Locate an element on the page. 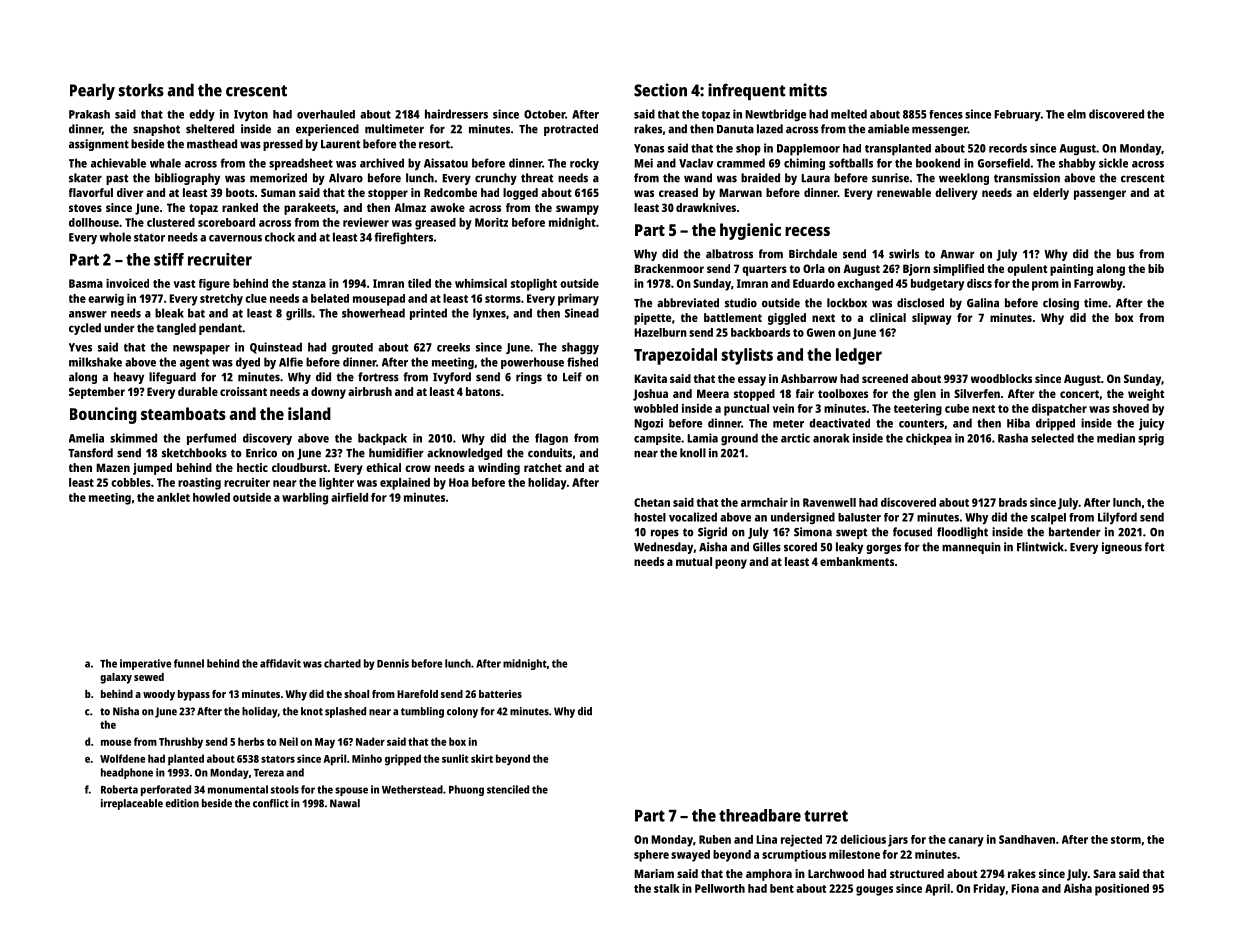 This document has width=1233, height=952. Mazen is located at coordinates (113, 467).
